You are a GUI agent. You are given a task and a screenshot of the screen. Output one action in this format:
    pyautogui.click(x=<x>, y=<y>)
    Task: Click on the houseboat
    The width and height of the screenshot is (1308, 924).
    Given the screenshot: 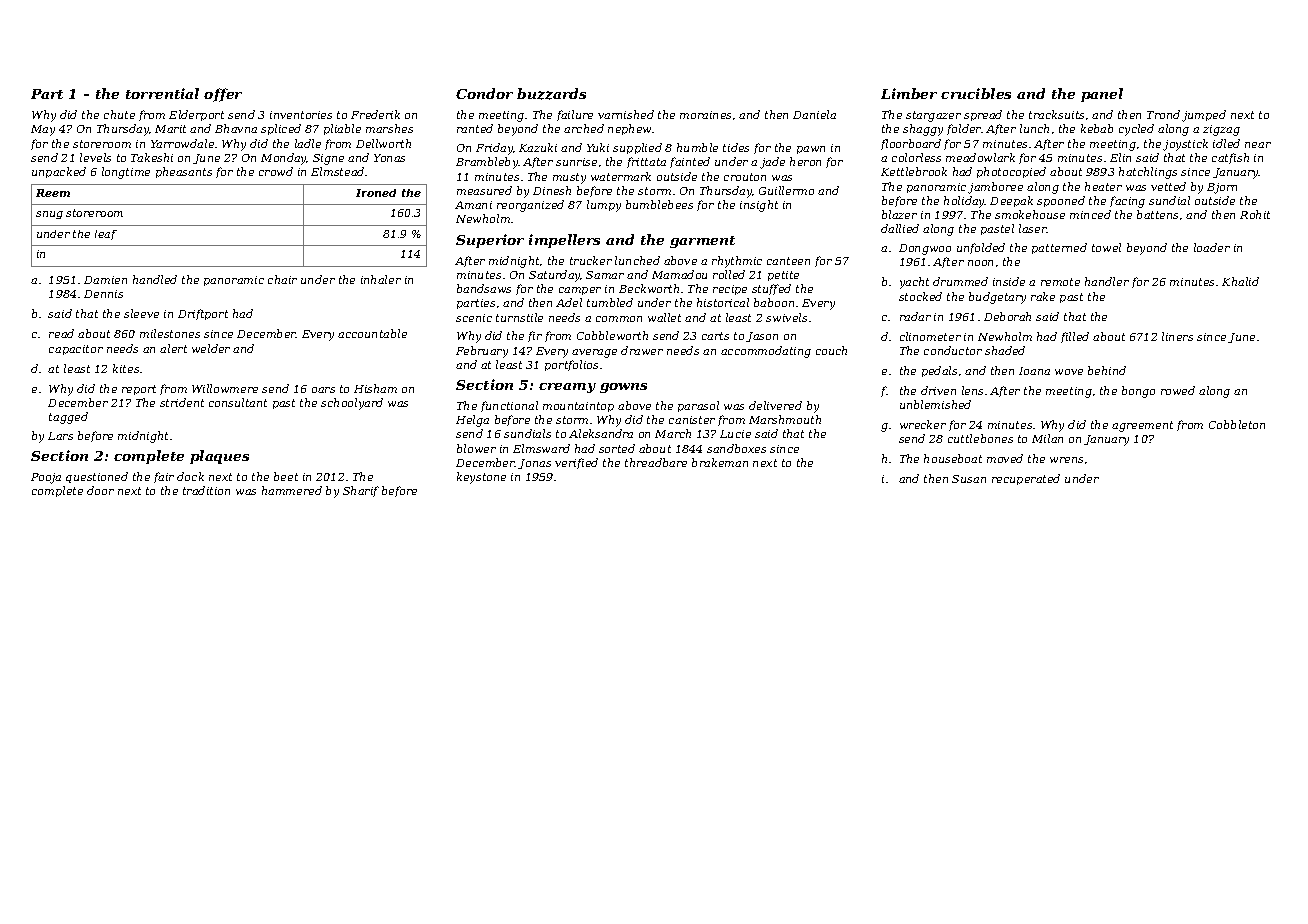 What is the action you would take?
    pyautogui.click(x=953, y=458)
